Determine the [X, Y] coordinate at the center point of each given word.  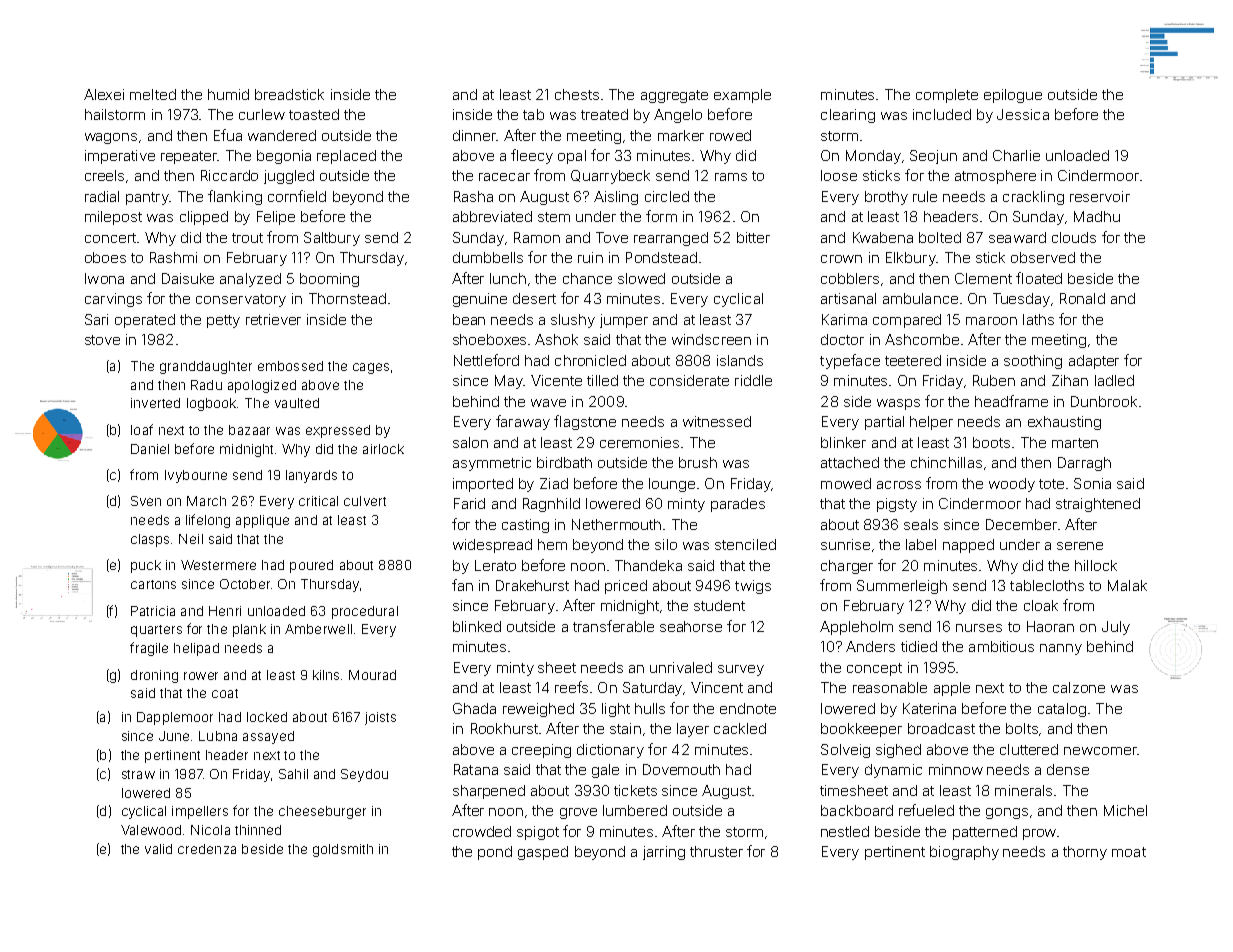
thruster [716, 851]
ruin [590, 257]
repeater [189, 157]
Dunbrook [1104, 401]
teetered [913, 360]
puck [146, 566]
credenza [207, 849]
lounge [672, 485]
